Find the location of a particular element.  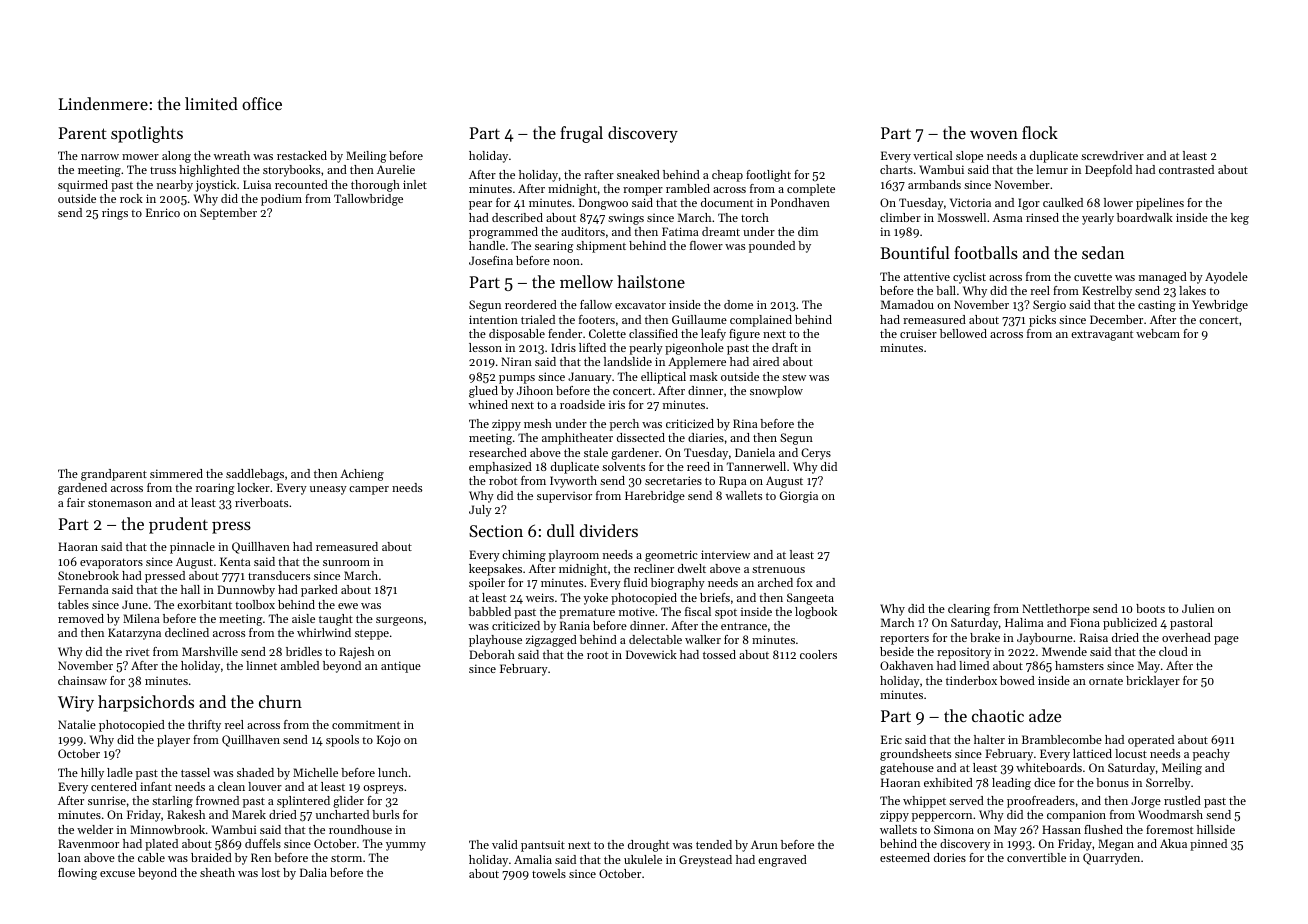

removed is located at coordinates (81, 618).
